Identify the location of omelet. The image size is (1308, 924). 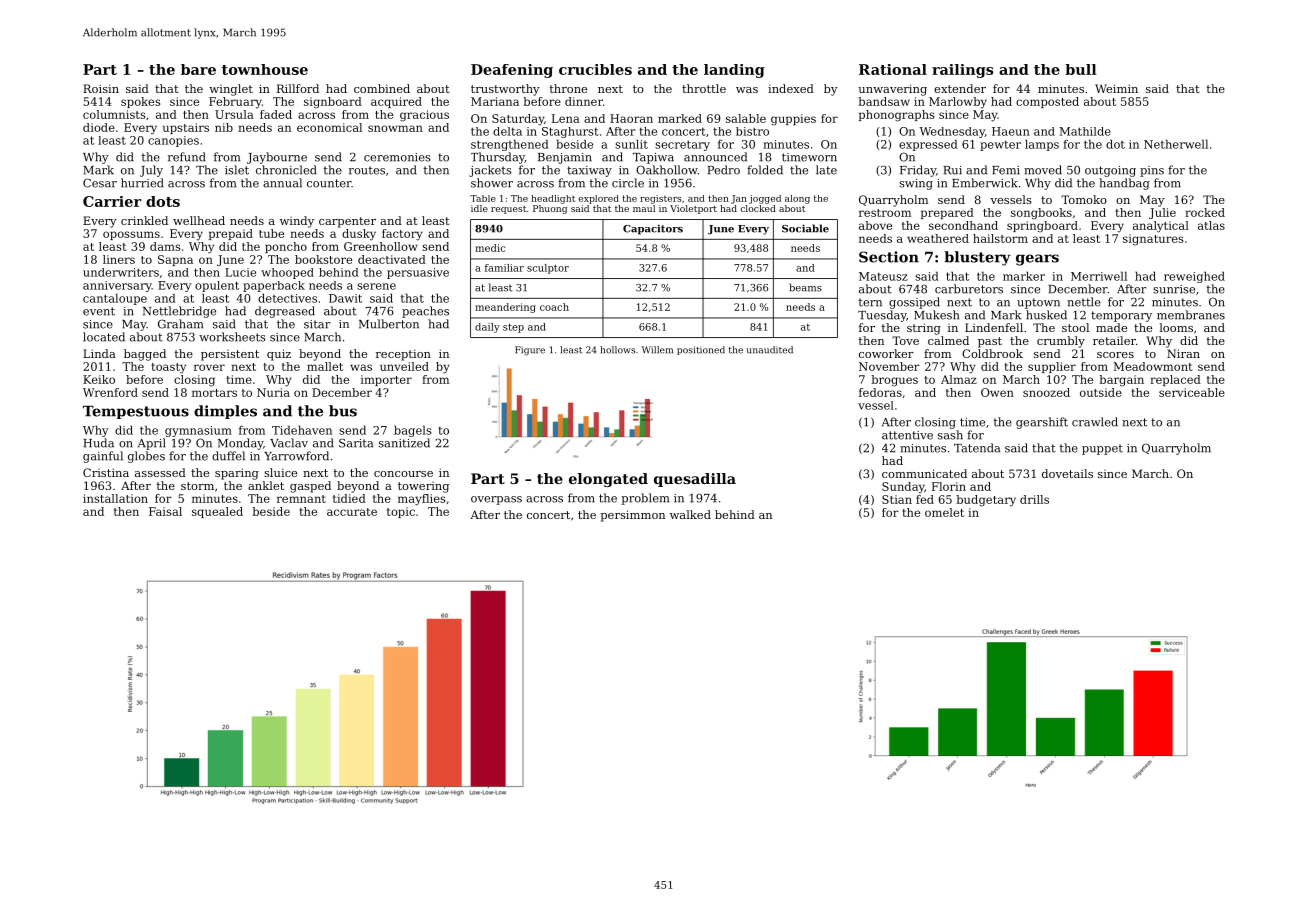
(944, 512).
